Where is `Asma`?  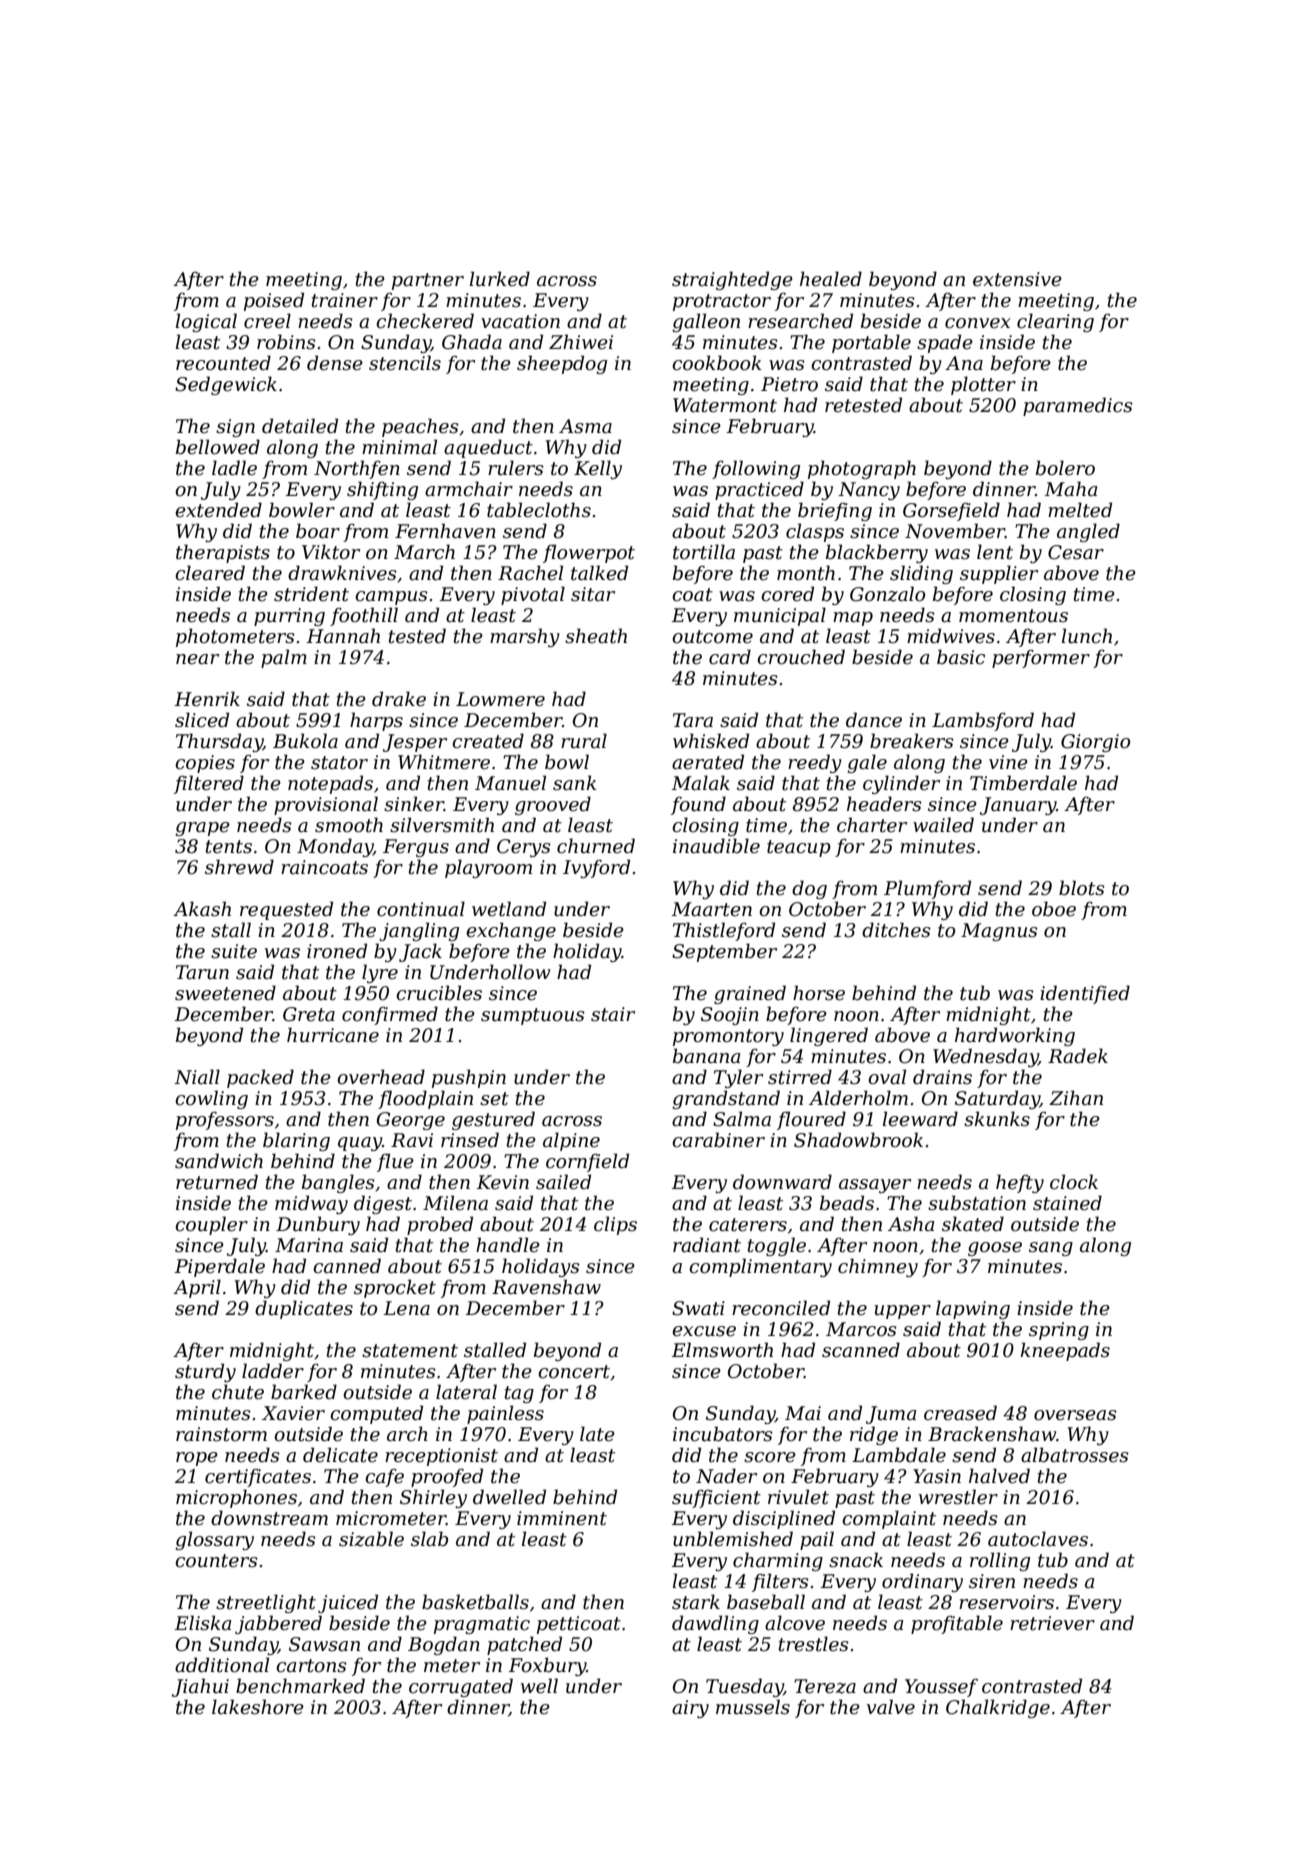 Asma is located at coordinates (585, 426).
